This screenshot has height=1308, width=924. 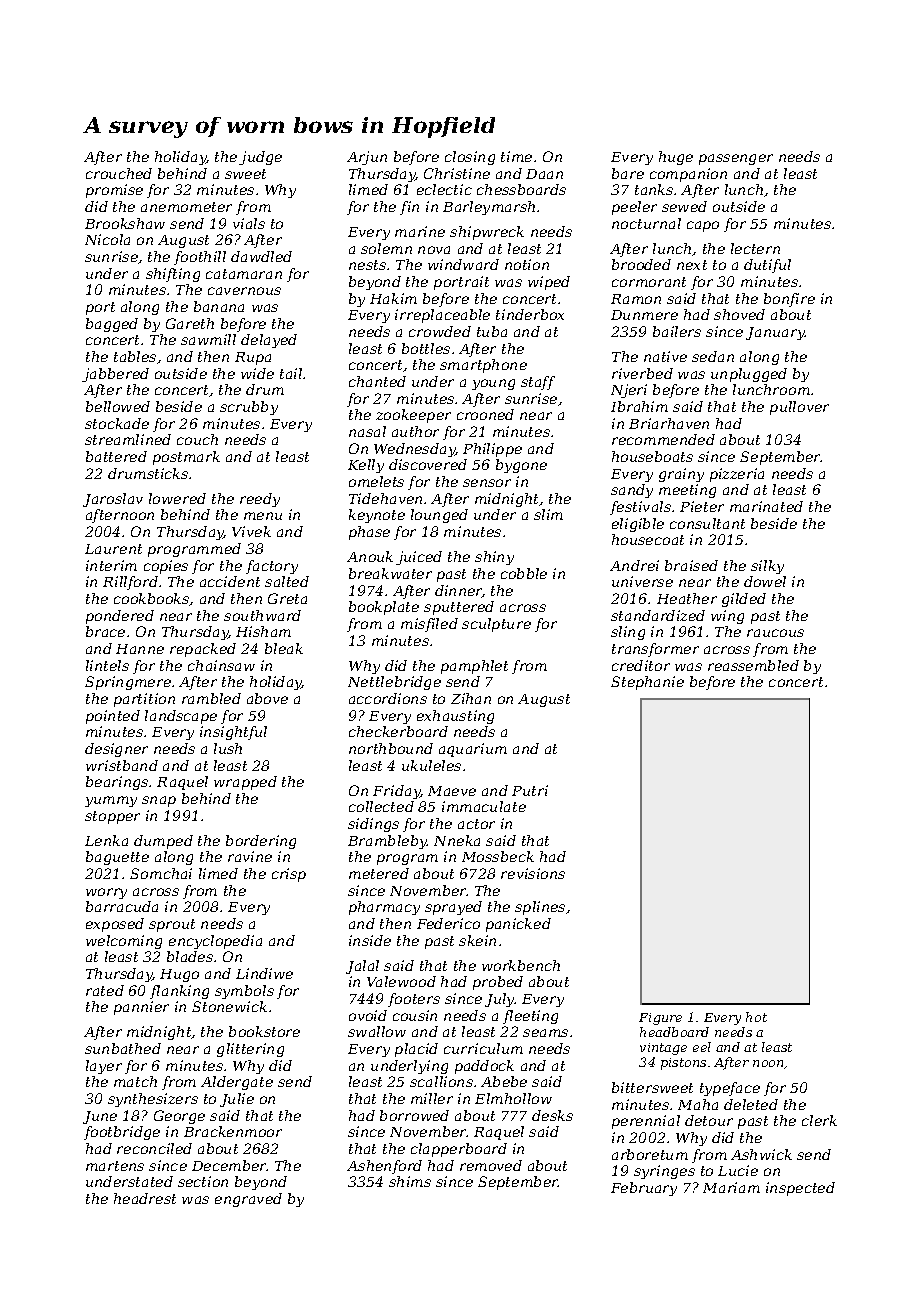 I want to click on removed, so click(x=491, y=1165).
